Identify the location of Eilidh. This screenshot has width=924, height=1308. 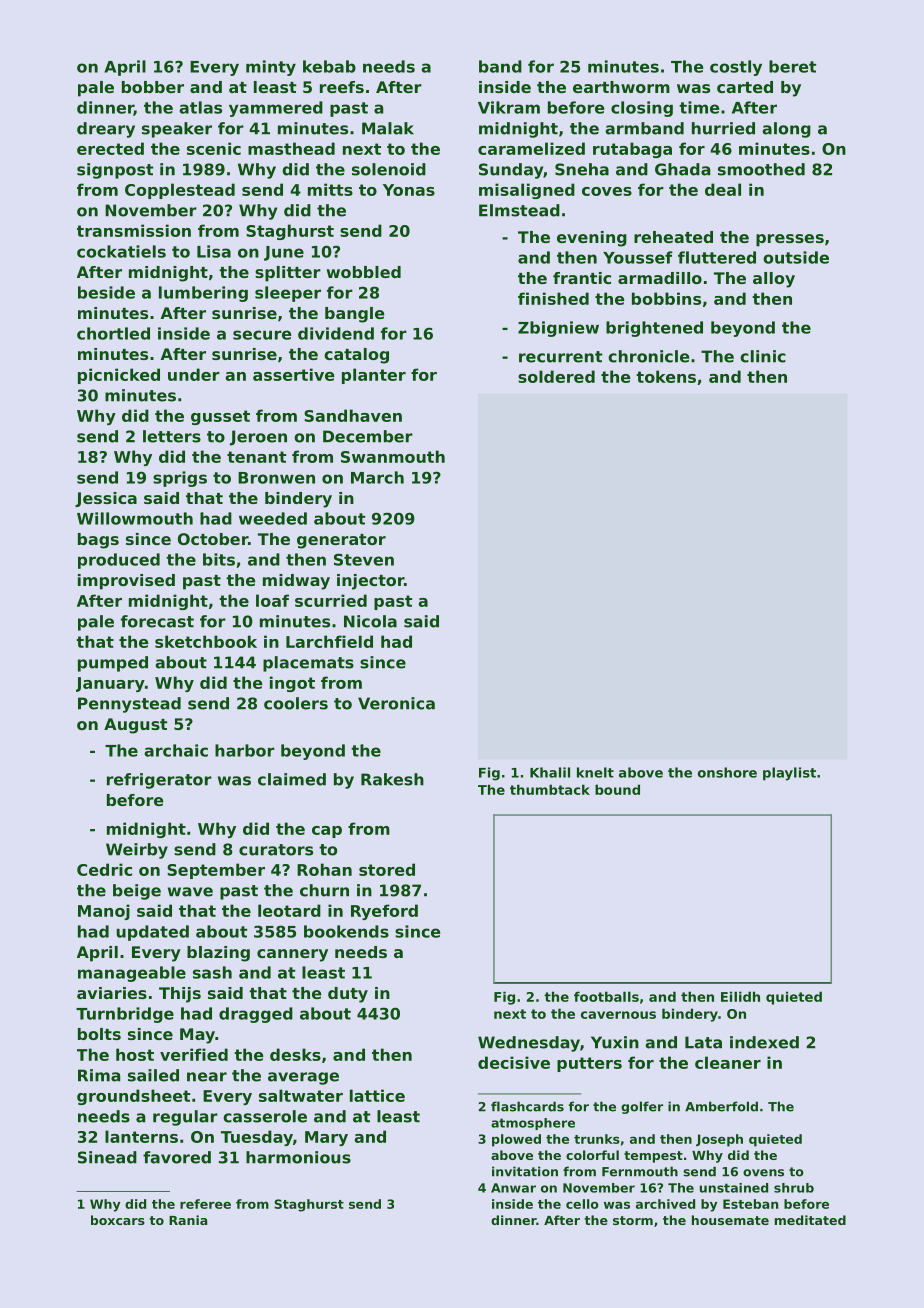
(740, 996).
